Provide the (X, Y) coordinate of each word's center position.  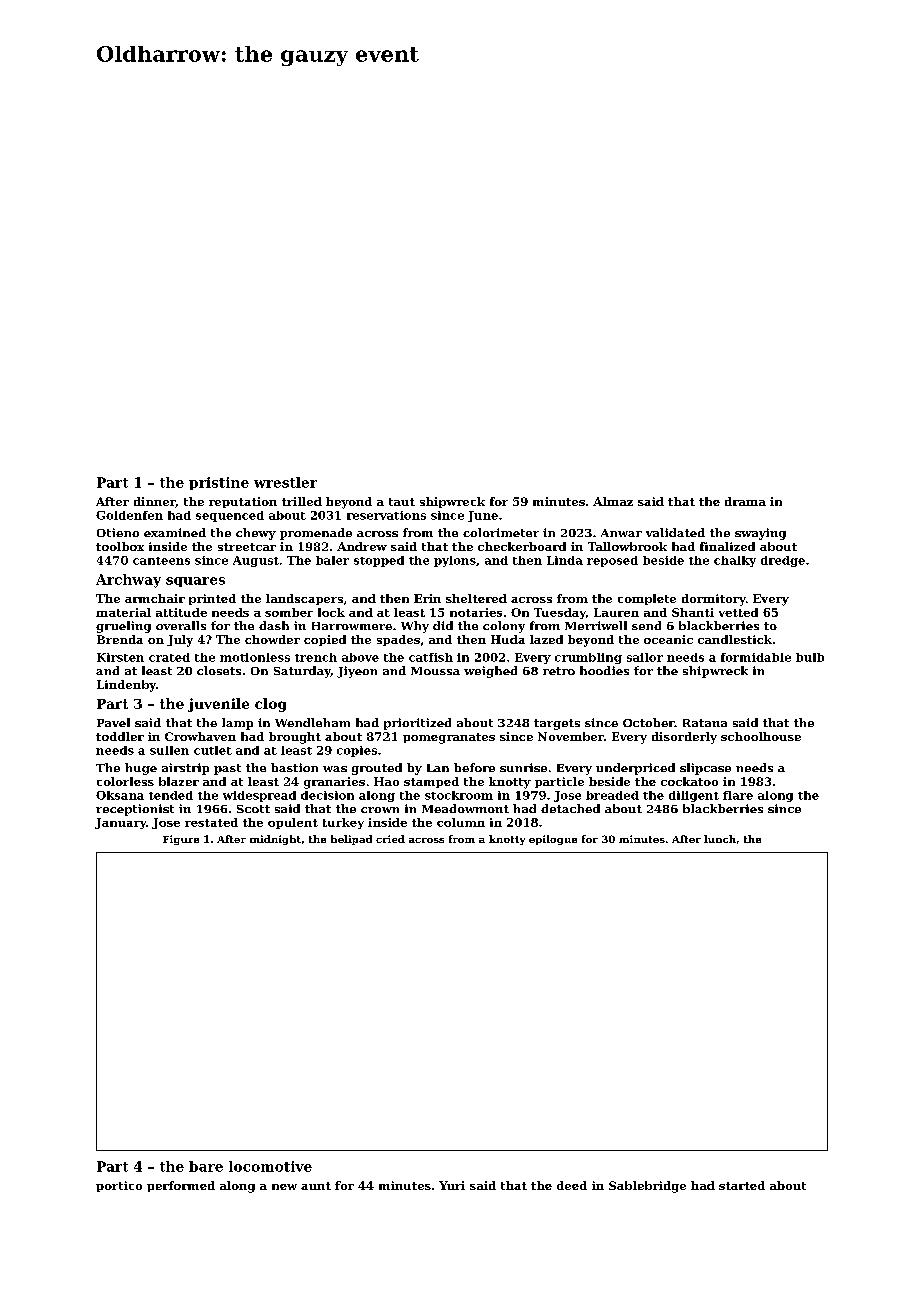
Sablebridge (647, 1187)
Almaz (613, 501)
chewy (256, 534)
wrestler (285, 482)
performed (181, 1186)
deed (572, 1185)
